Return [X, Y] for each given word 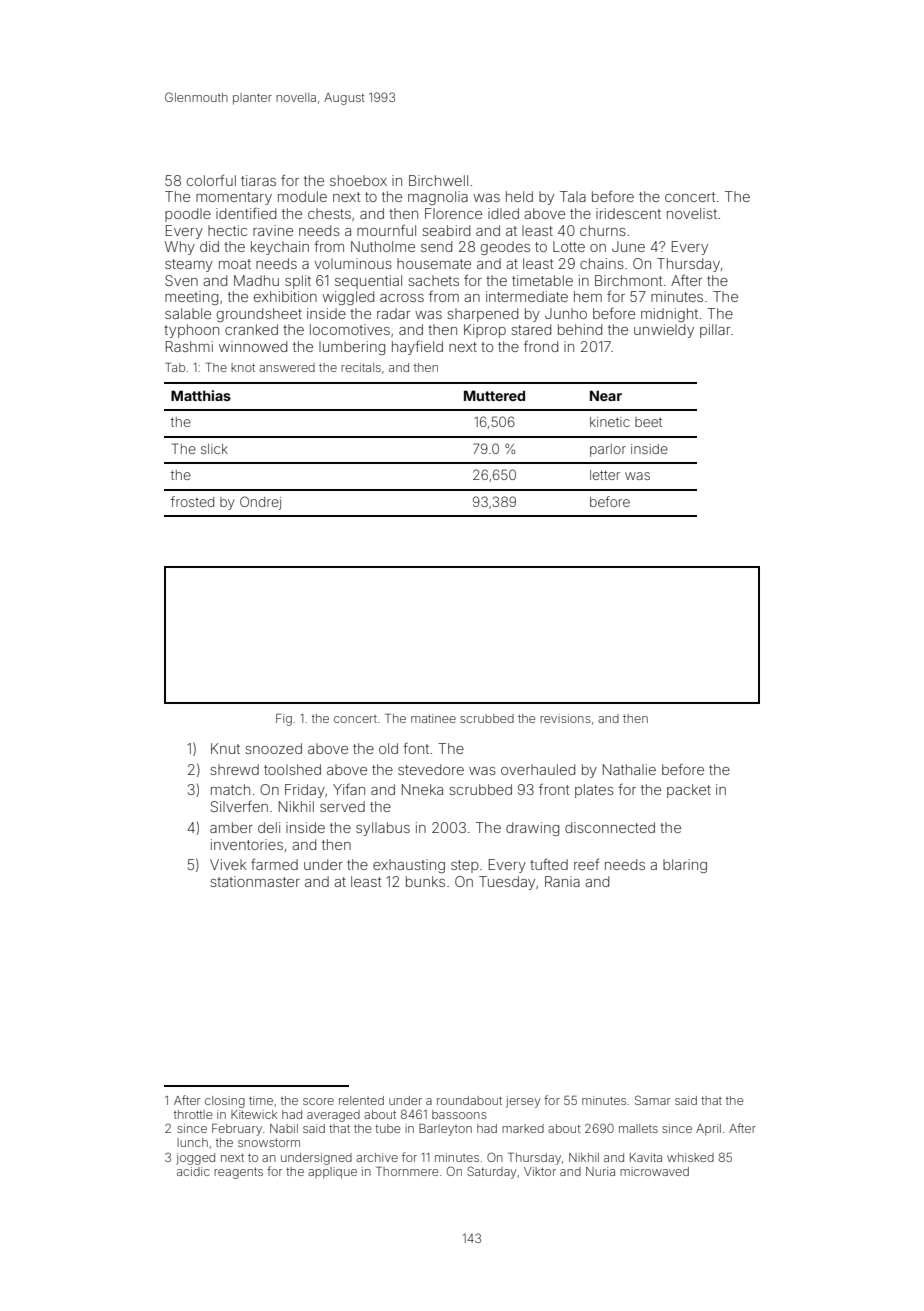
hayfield [417, 348]
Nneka [422, 789]
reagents [238, 1173]
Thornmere [407, 1171]
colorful [211, 180]
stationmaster [255, 881]
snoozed [273, 748]
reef [586, 864]
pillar [715, 331]
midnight [669, 315]
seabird [446, 230]
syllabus [383, 829]
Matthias [201, 395]
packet [689, 791]
